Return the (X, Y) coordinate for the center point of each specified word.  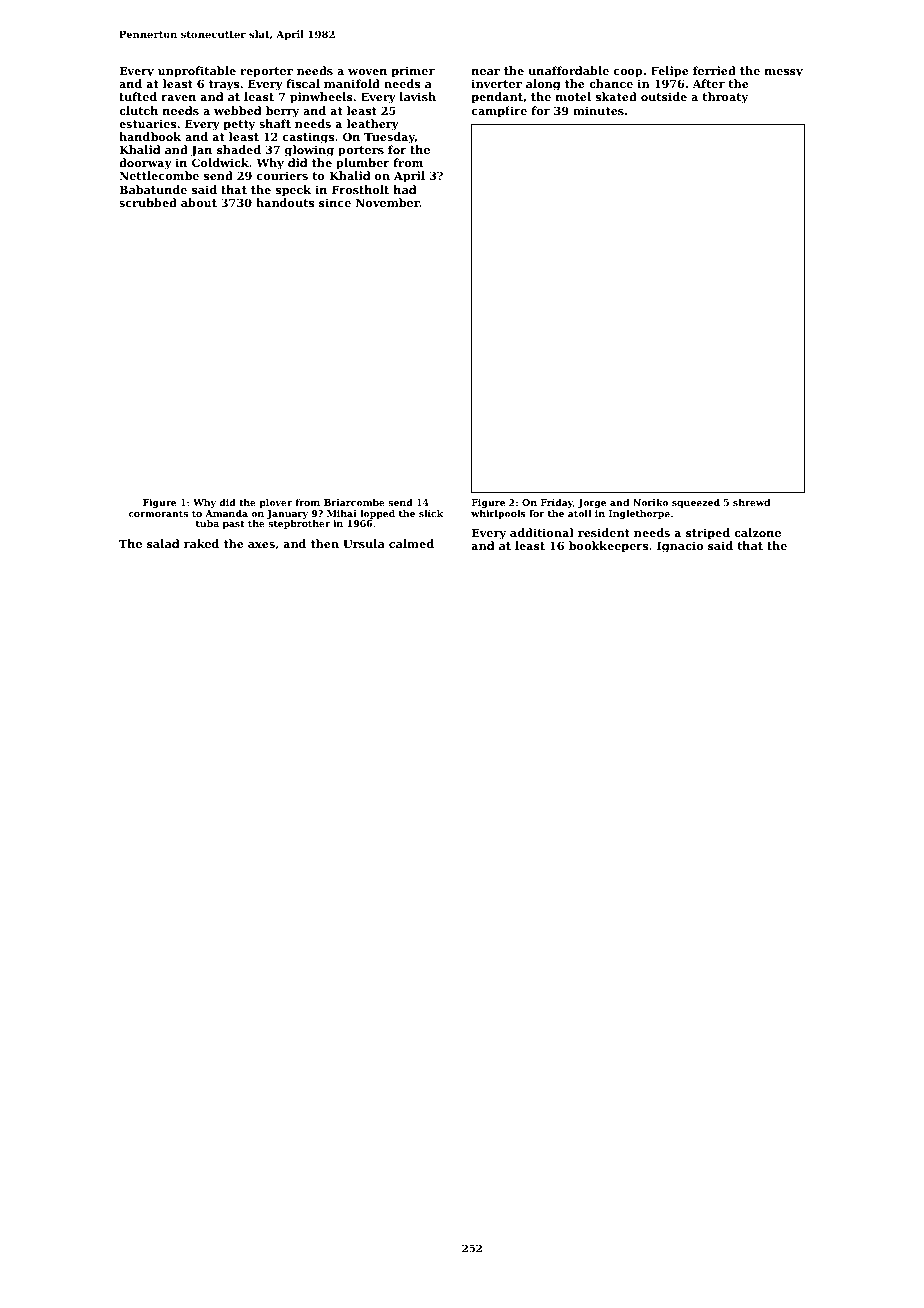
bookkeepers (608, 547)
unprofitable (197, 72)
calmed (411, 543)
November (388, 202)
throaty (725, 98)
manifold (352, 83)
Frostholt (360, 189)
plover (275, 503)
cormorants (158, 513)
